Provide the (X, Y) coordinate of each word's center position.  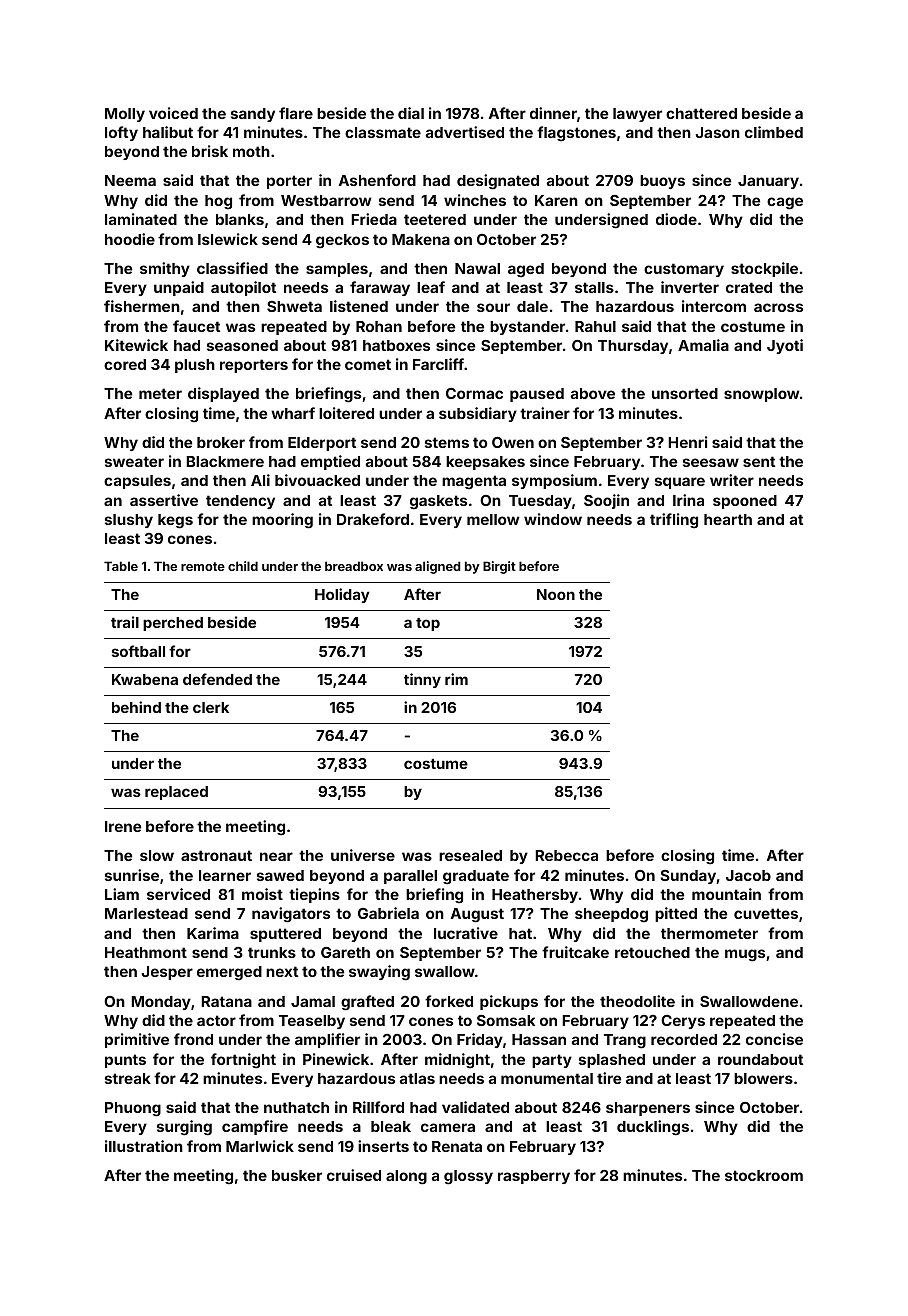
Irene (123, 826)
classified (232, 268)
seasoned (242, 345)
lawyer (637, 115)
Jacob (748, 875)
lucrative (466, 933)
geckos (342, 241)
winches (475, 200)
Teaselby (312, 1022)
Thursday (633, 347)
